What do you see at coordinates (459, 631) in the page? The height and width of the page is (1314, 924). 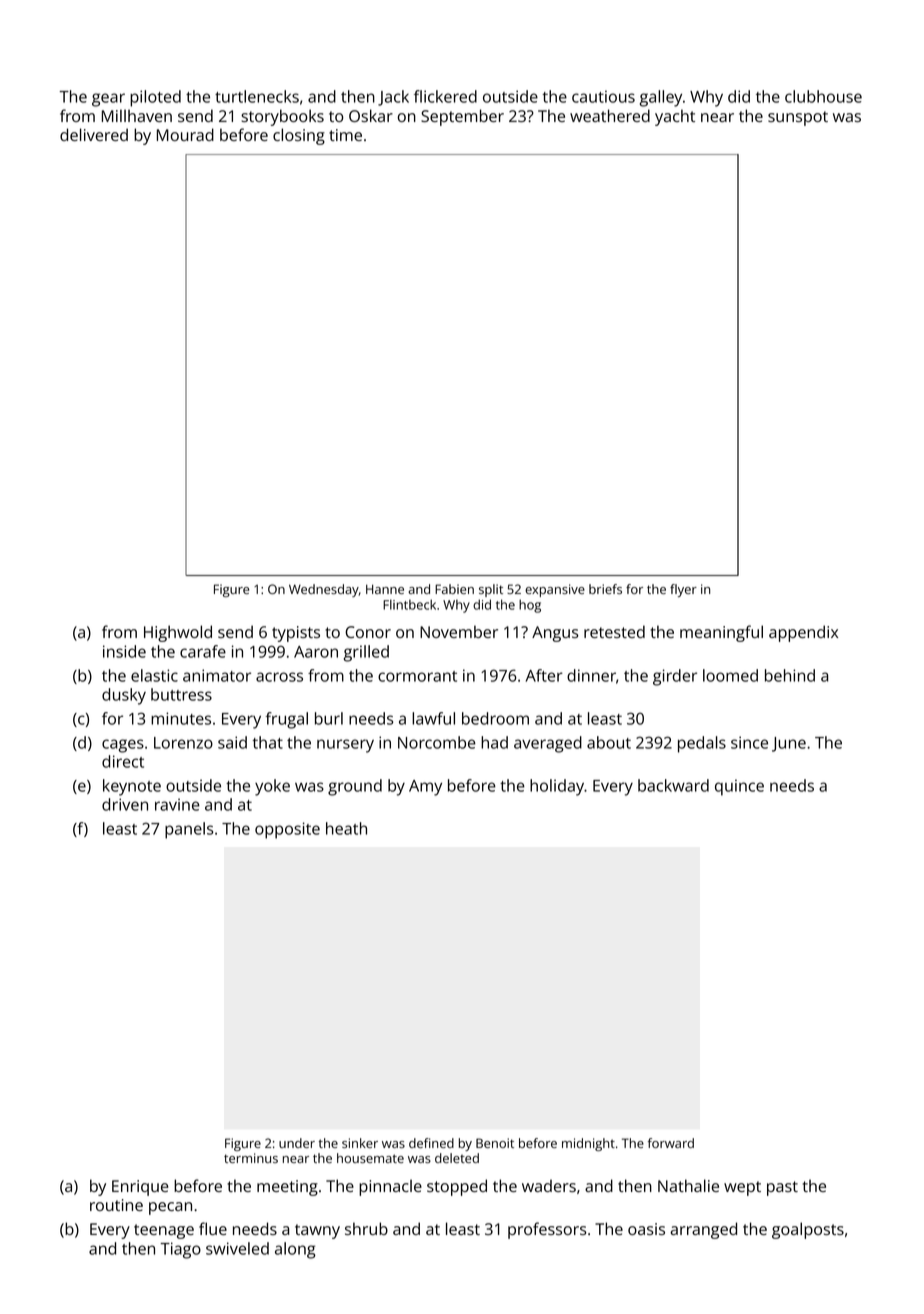 I see `November` at bounding box center [459, 631].
